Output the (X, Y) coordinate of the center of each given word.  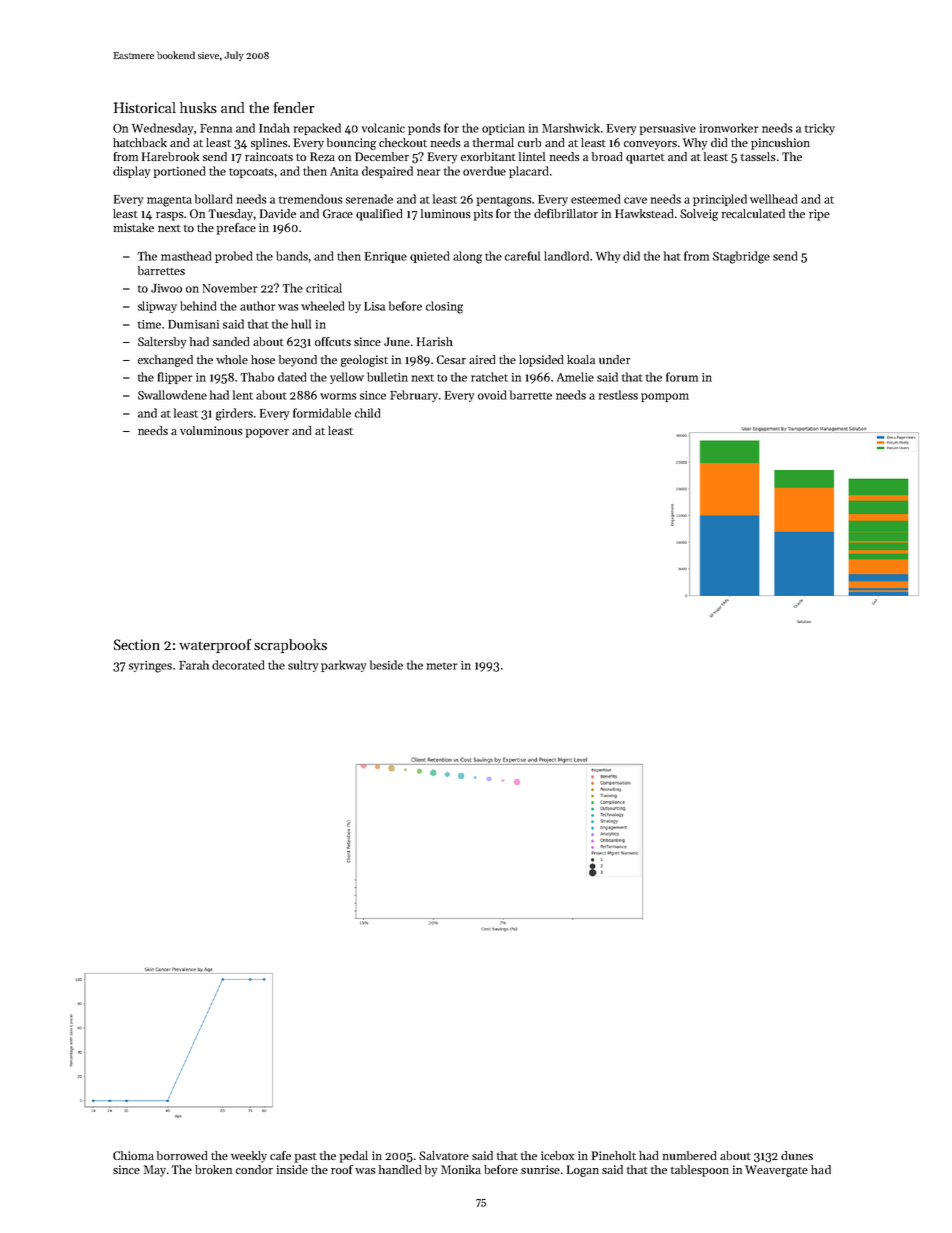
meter (442, 666)
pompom (665, 397)
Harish (435, 341)
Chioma (133, 1155)
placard (528, 172)
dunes (797, 1155)
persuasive (668, 129)
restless (618, 395)
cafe (280, 1155)
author (258, 306)
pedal (354, 1157)
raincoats (269, 156)
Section (137, 644)
